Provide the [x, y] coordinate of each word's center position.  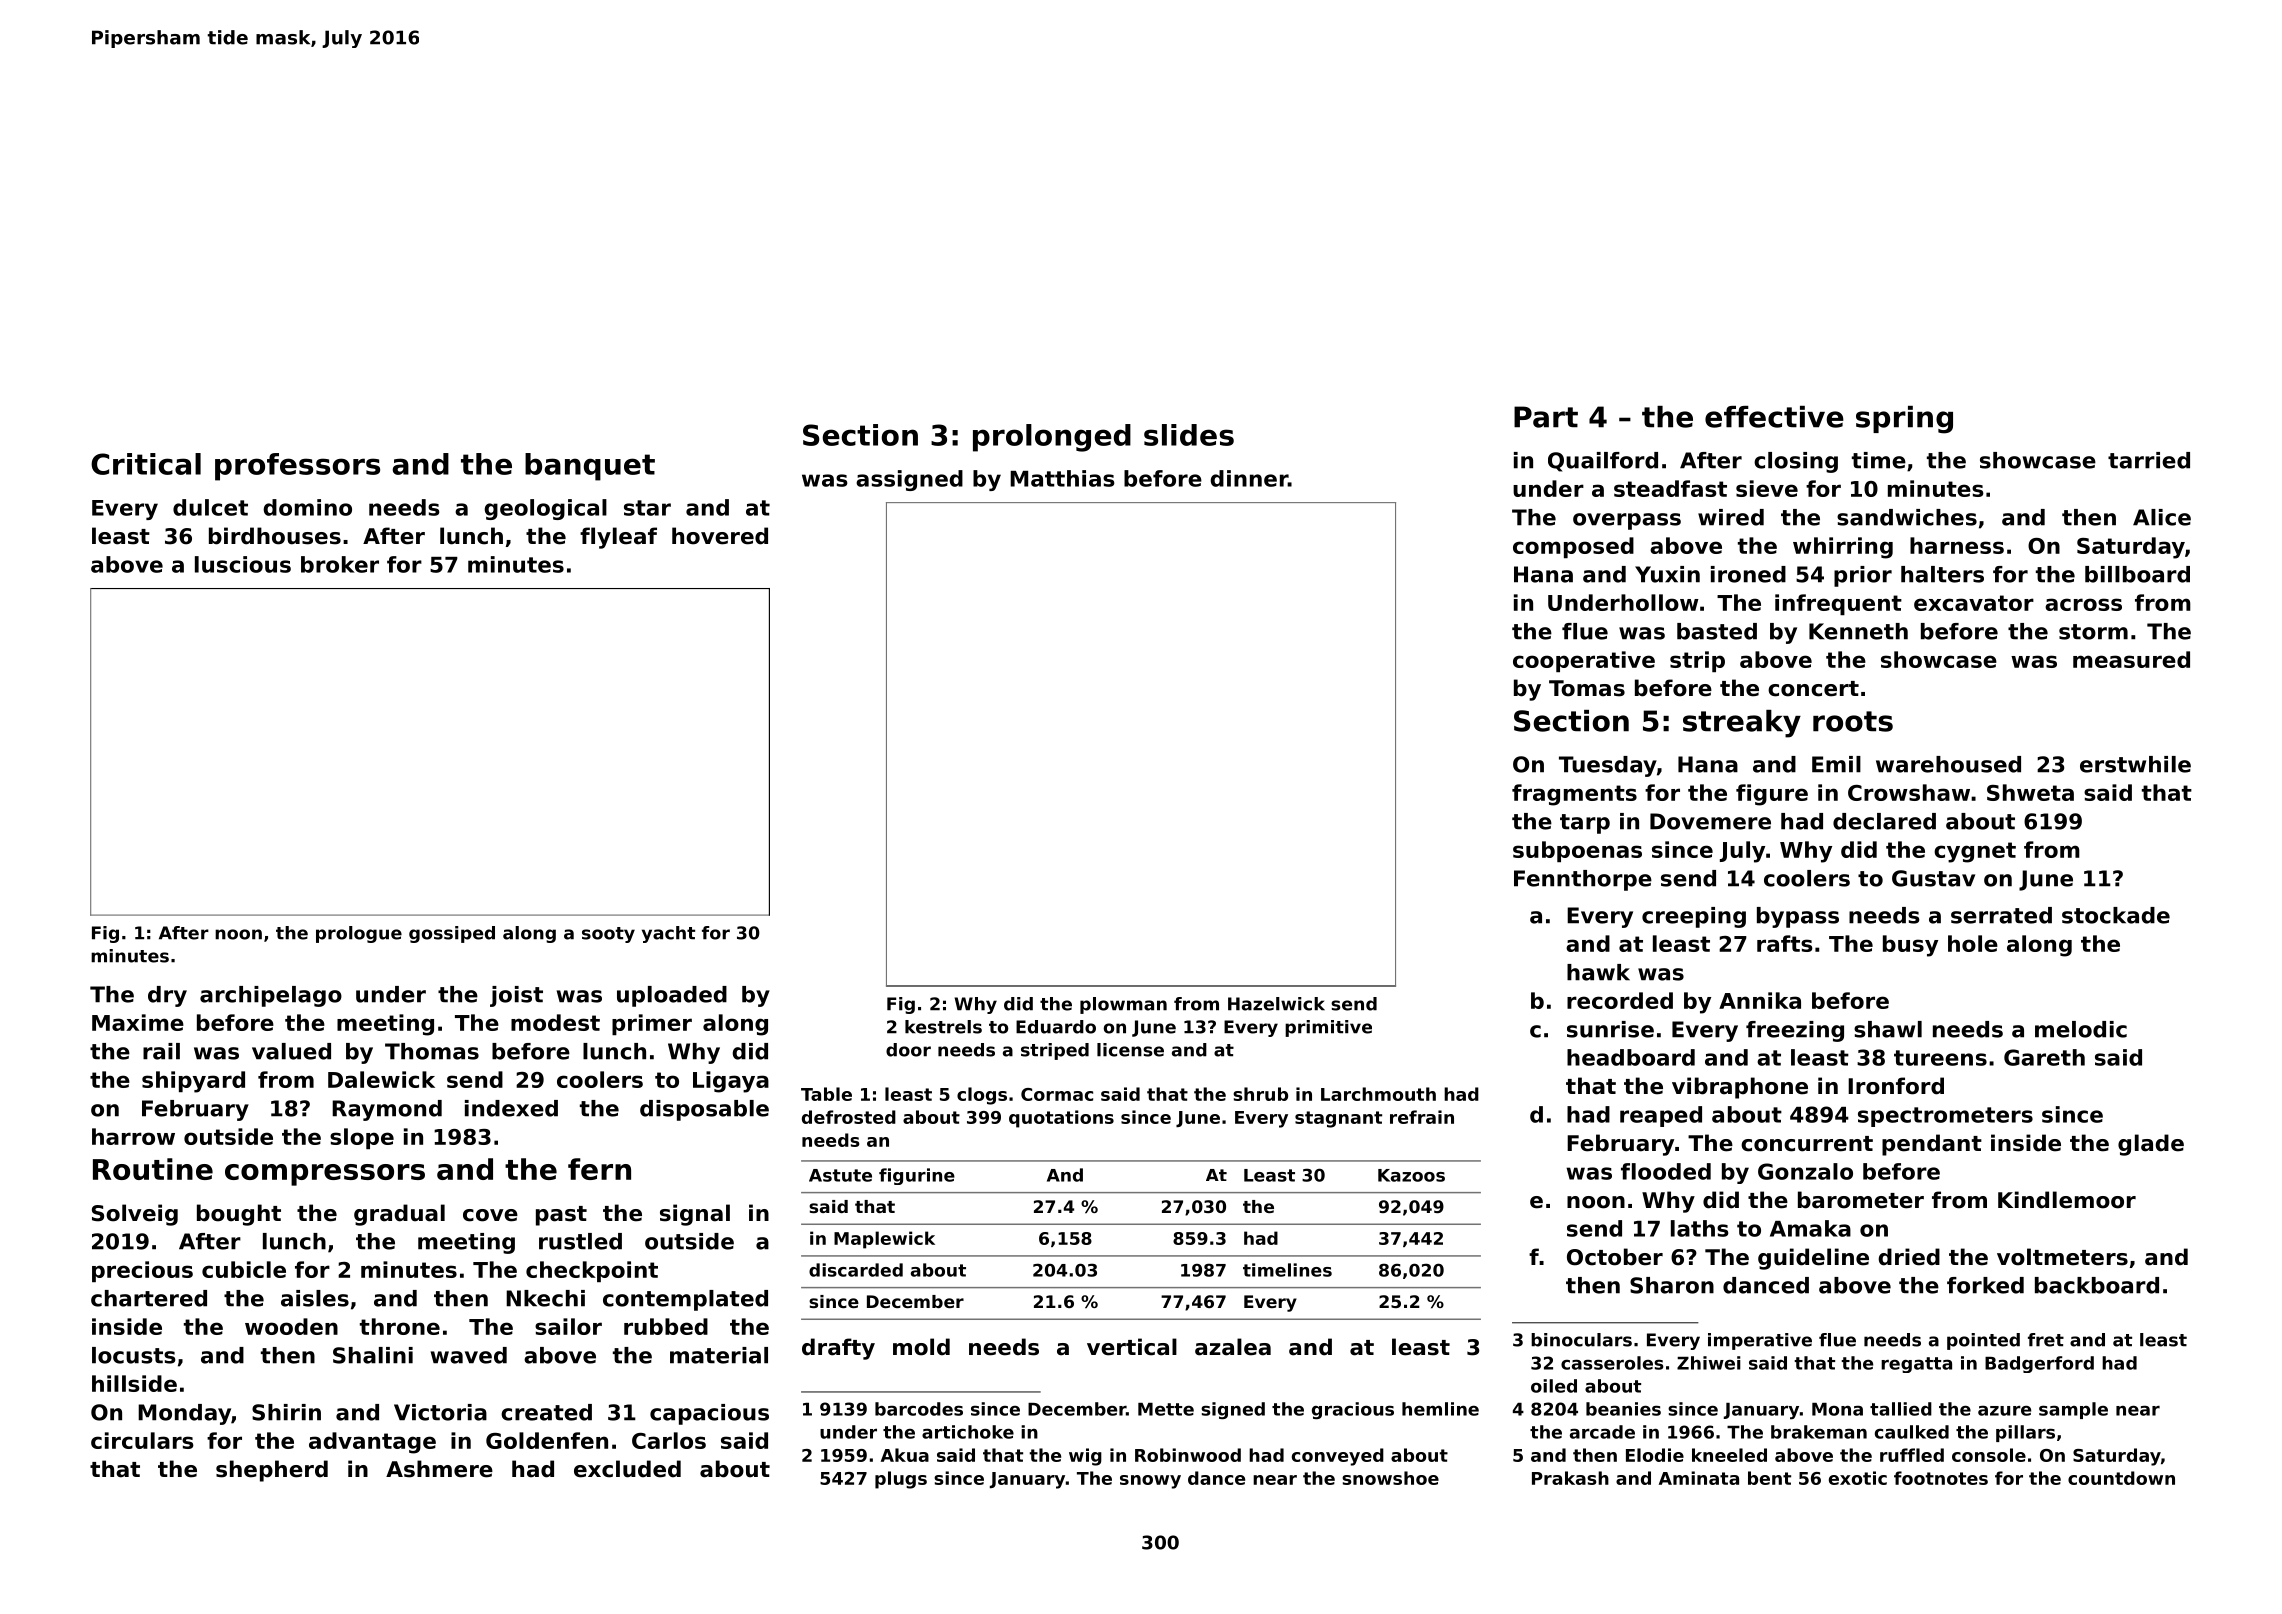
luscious [243, 564]
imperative [1760, 1341]
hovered [720, 536]
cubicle [244, 1269]
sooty [608, 935]
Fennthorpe [1583, 880]
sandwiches [1907, 517]
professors [297, 467]
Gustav [1933, 878]
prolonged [1052, 438]
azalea [1233, 1347]
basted [1717, 631]
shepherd [272, 1471]
